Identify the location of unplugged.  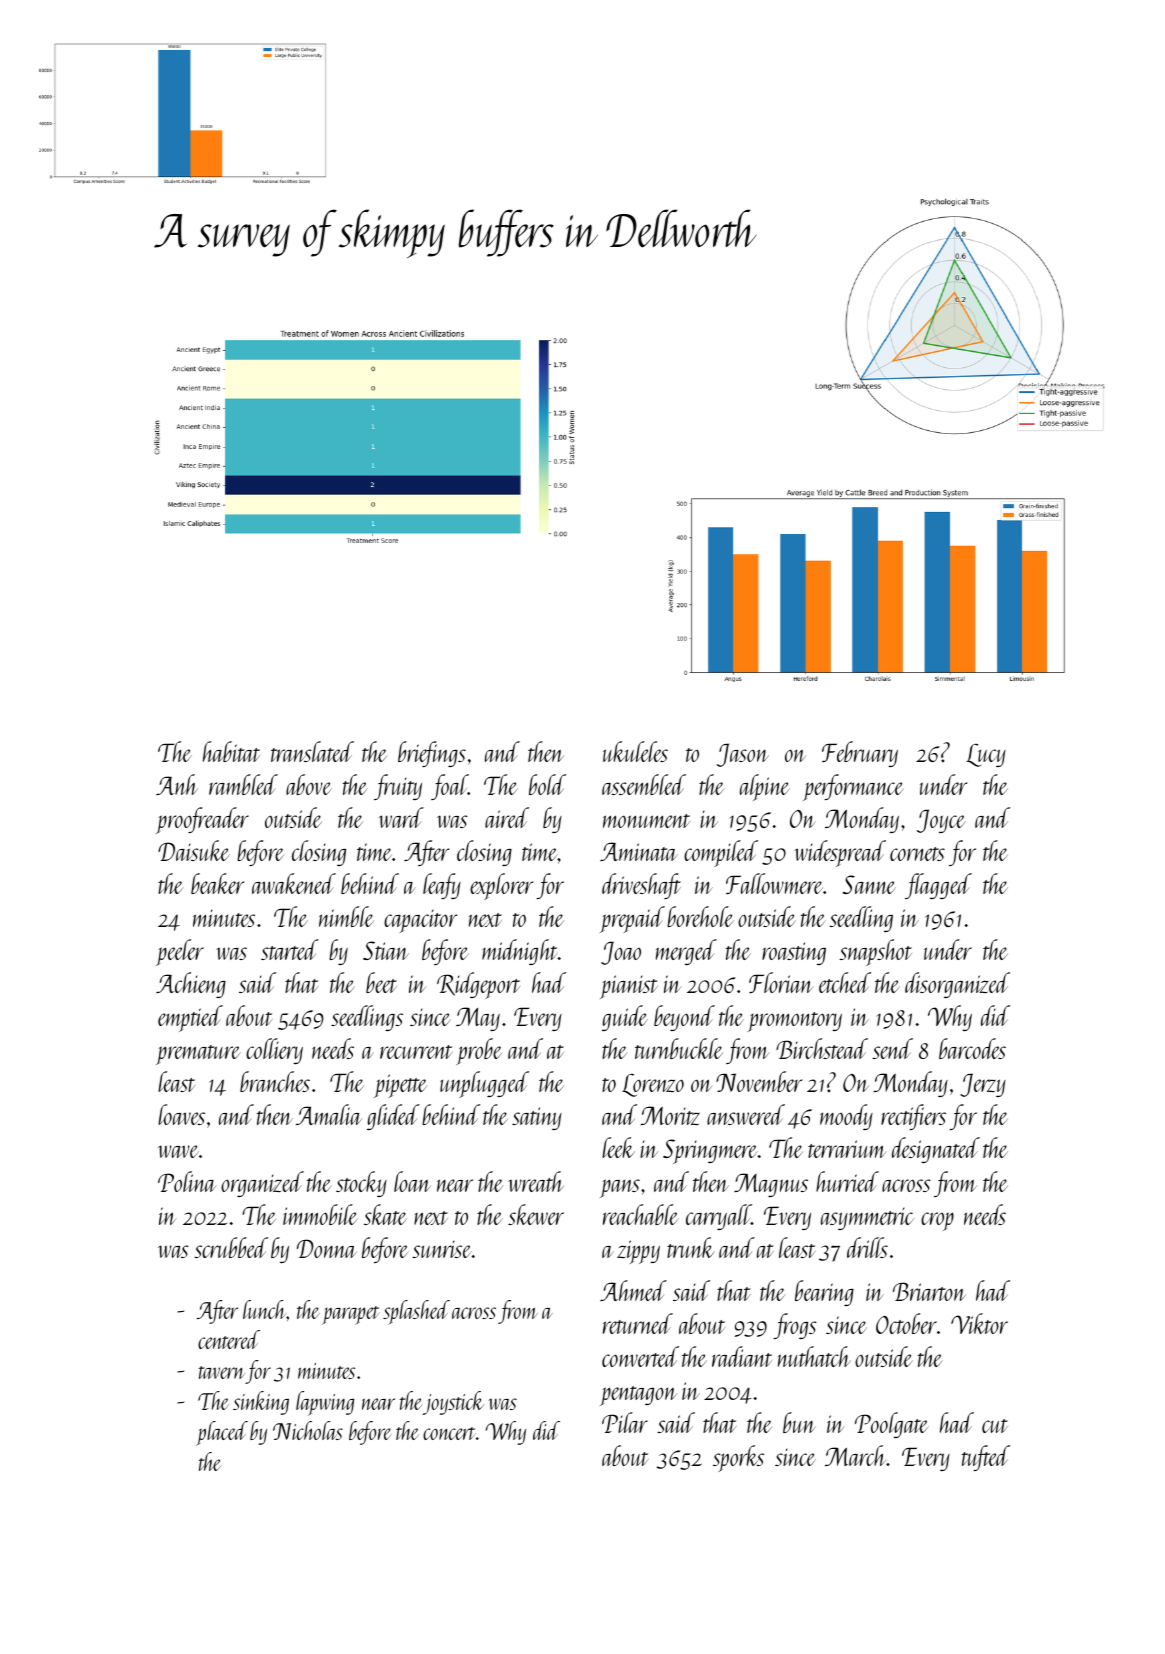
(484, 1084).
